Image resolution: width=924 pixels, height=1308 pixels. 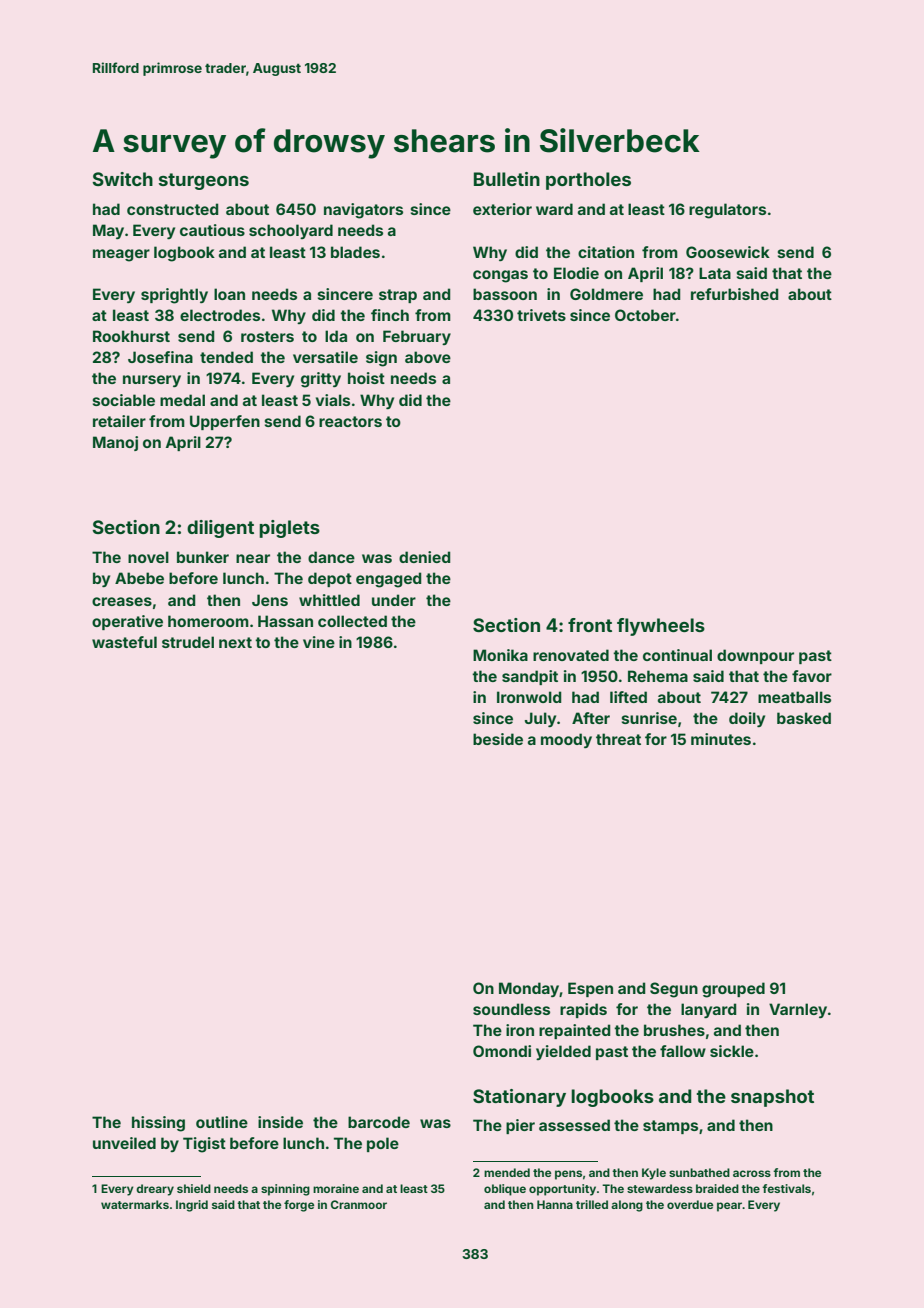 What do you see at coordinates (174, 296) in the image?
I see `sprightly` at bounding box center [174, 296].
